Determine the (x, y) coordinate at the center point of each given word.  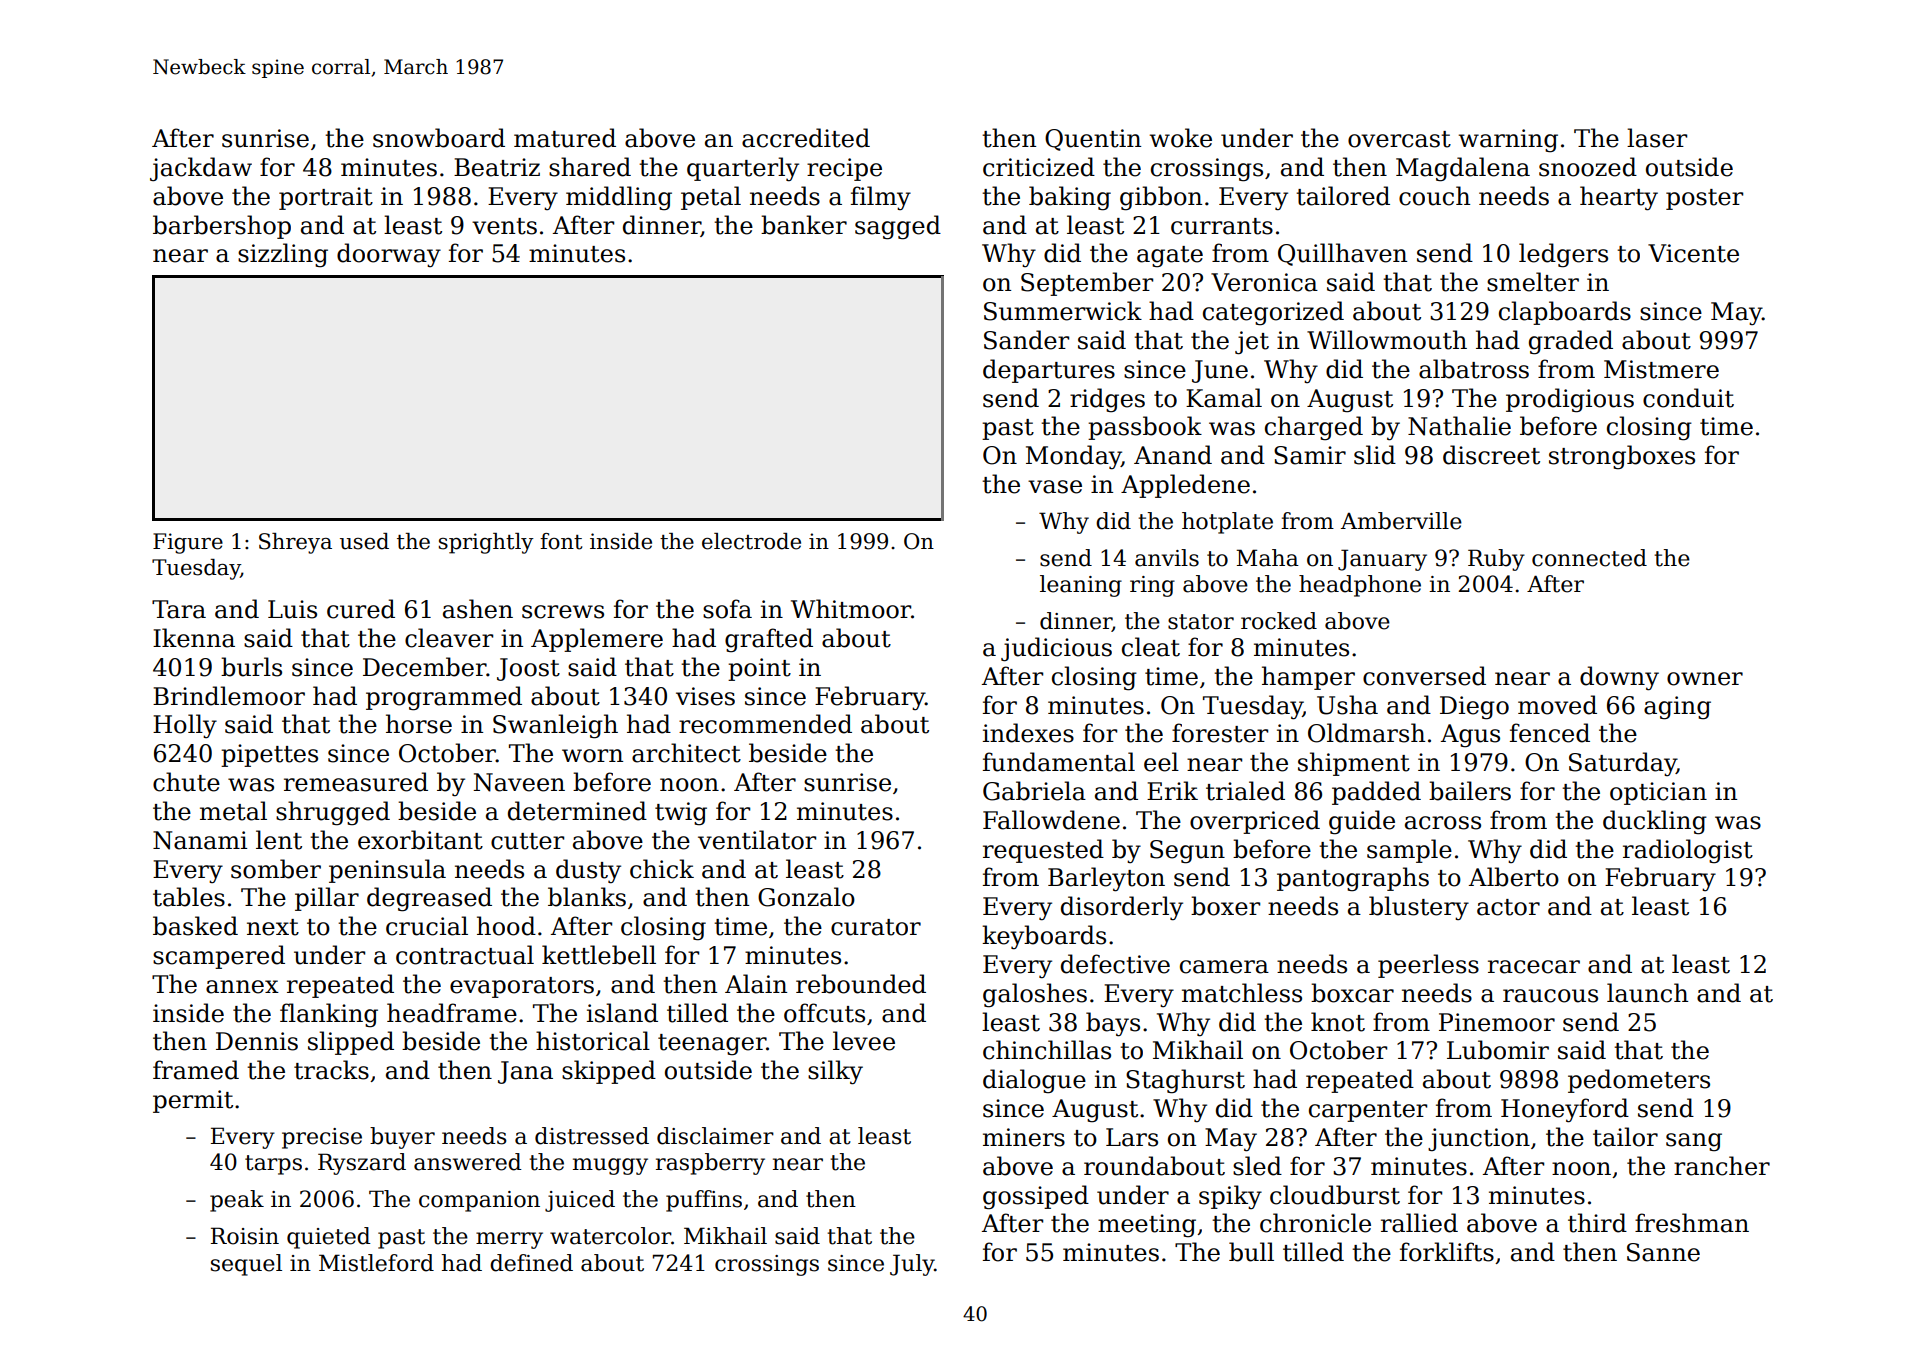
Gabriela (1034, 791)
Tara (179, 609)
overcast (1399, 139)
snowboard (439, 138)
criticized (1039, 167)
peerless (1428, 966)
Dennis (257, 1041)
